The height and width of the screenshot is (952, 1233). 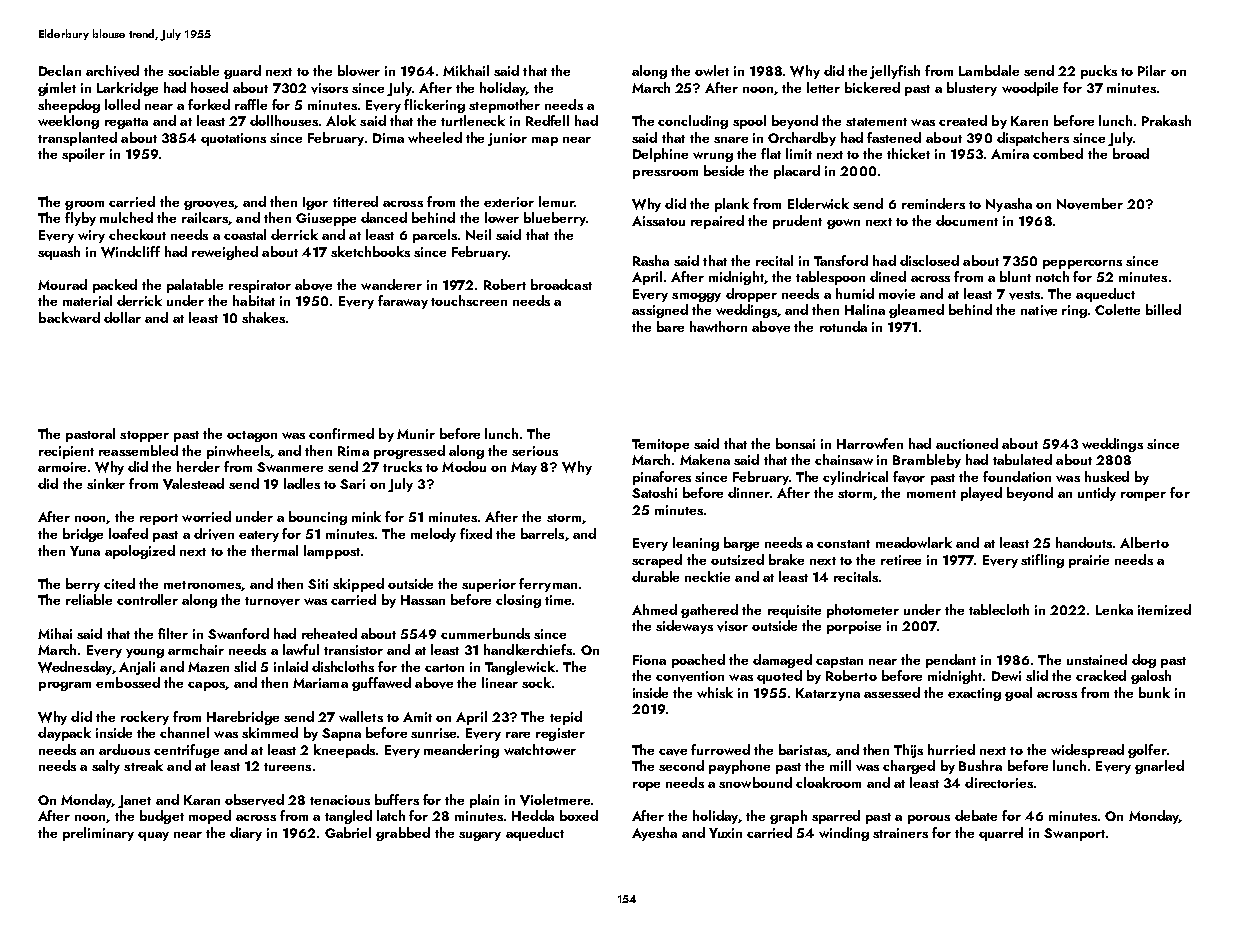 I want to click on dropper, so click(x=751, y=295).
